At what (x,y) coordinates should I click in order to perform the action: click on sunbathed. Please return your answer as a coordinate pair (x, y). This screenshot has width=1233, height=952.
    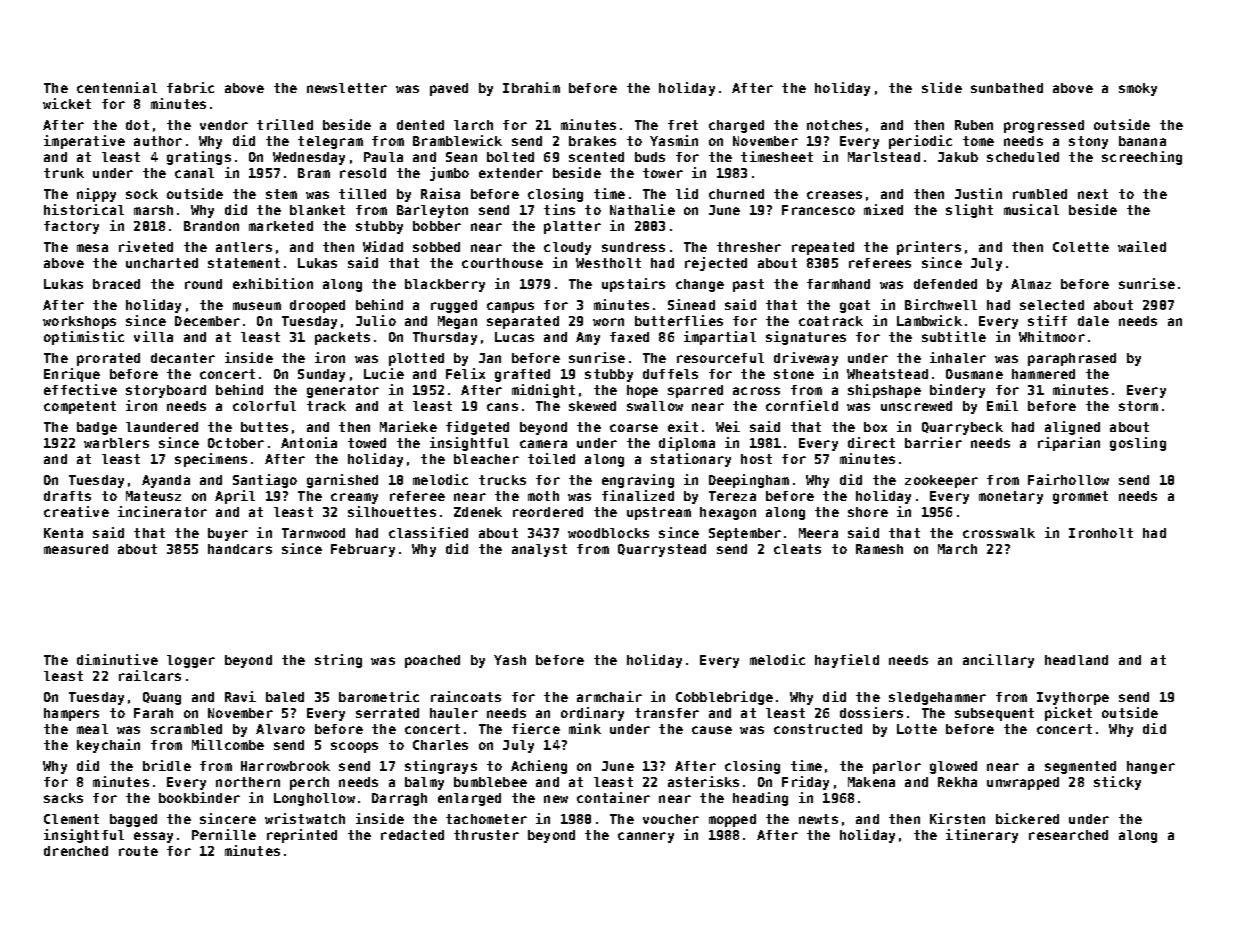
    Looking at the image, I should click on (1007, 88).
